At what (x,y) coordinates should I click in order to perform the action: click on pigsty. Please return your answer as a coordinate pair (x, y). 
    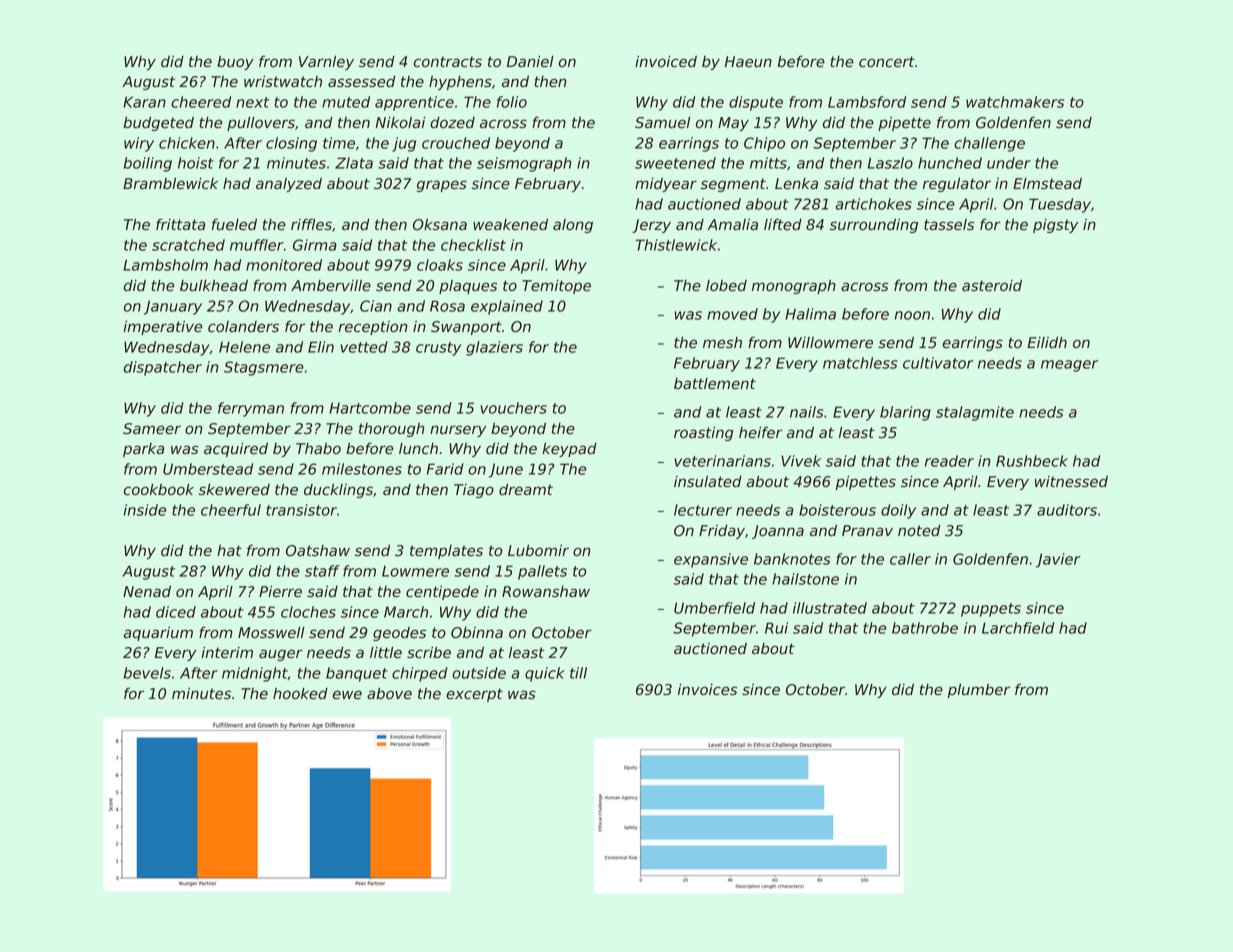
    Looking at the image, I should click on (1055, 226).
